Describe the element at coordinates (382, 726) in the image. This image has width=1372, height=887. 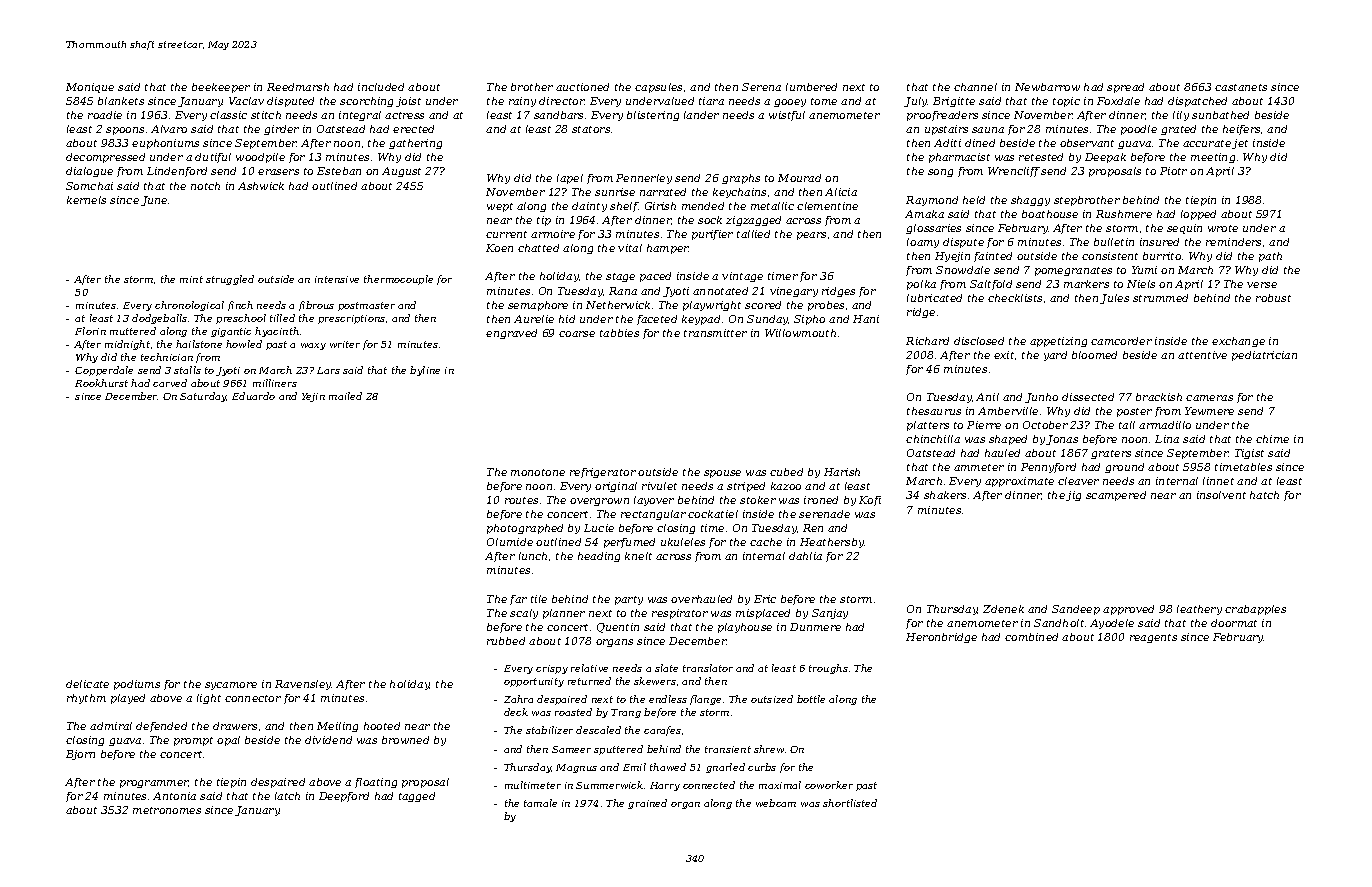
I see `hooted` at that location.
